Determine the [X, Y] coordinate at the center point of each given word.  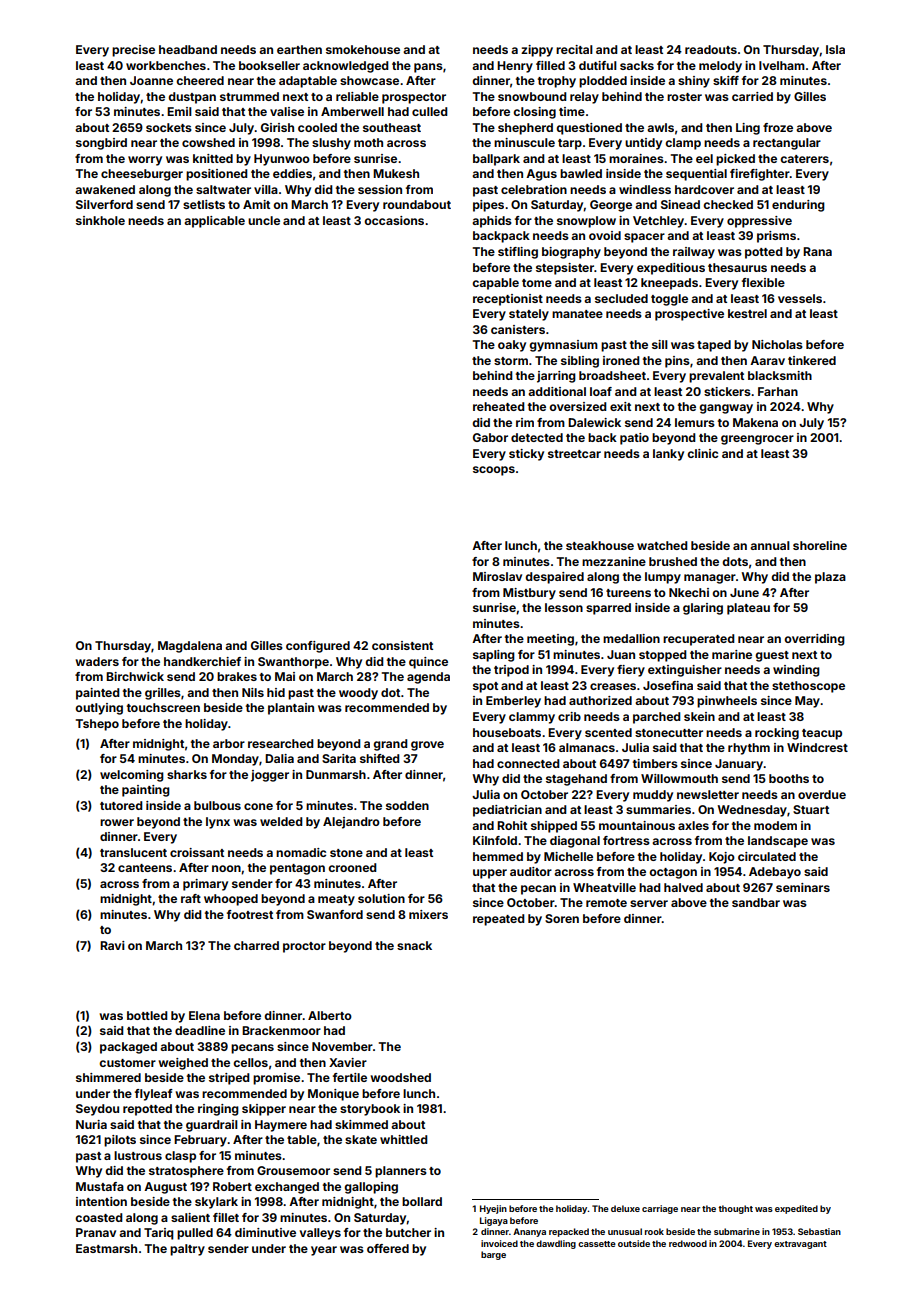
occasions [394, 220]
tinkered [812, 360]
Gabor [490, 437]
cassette [597, 1244]
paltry [187, 1250]
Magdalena [190, 647]
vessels [800, 298]
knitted [213, 158]
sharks [187, 774]
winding [796, 671]
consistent [402, 645]
